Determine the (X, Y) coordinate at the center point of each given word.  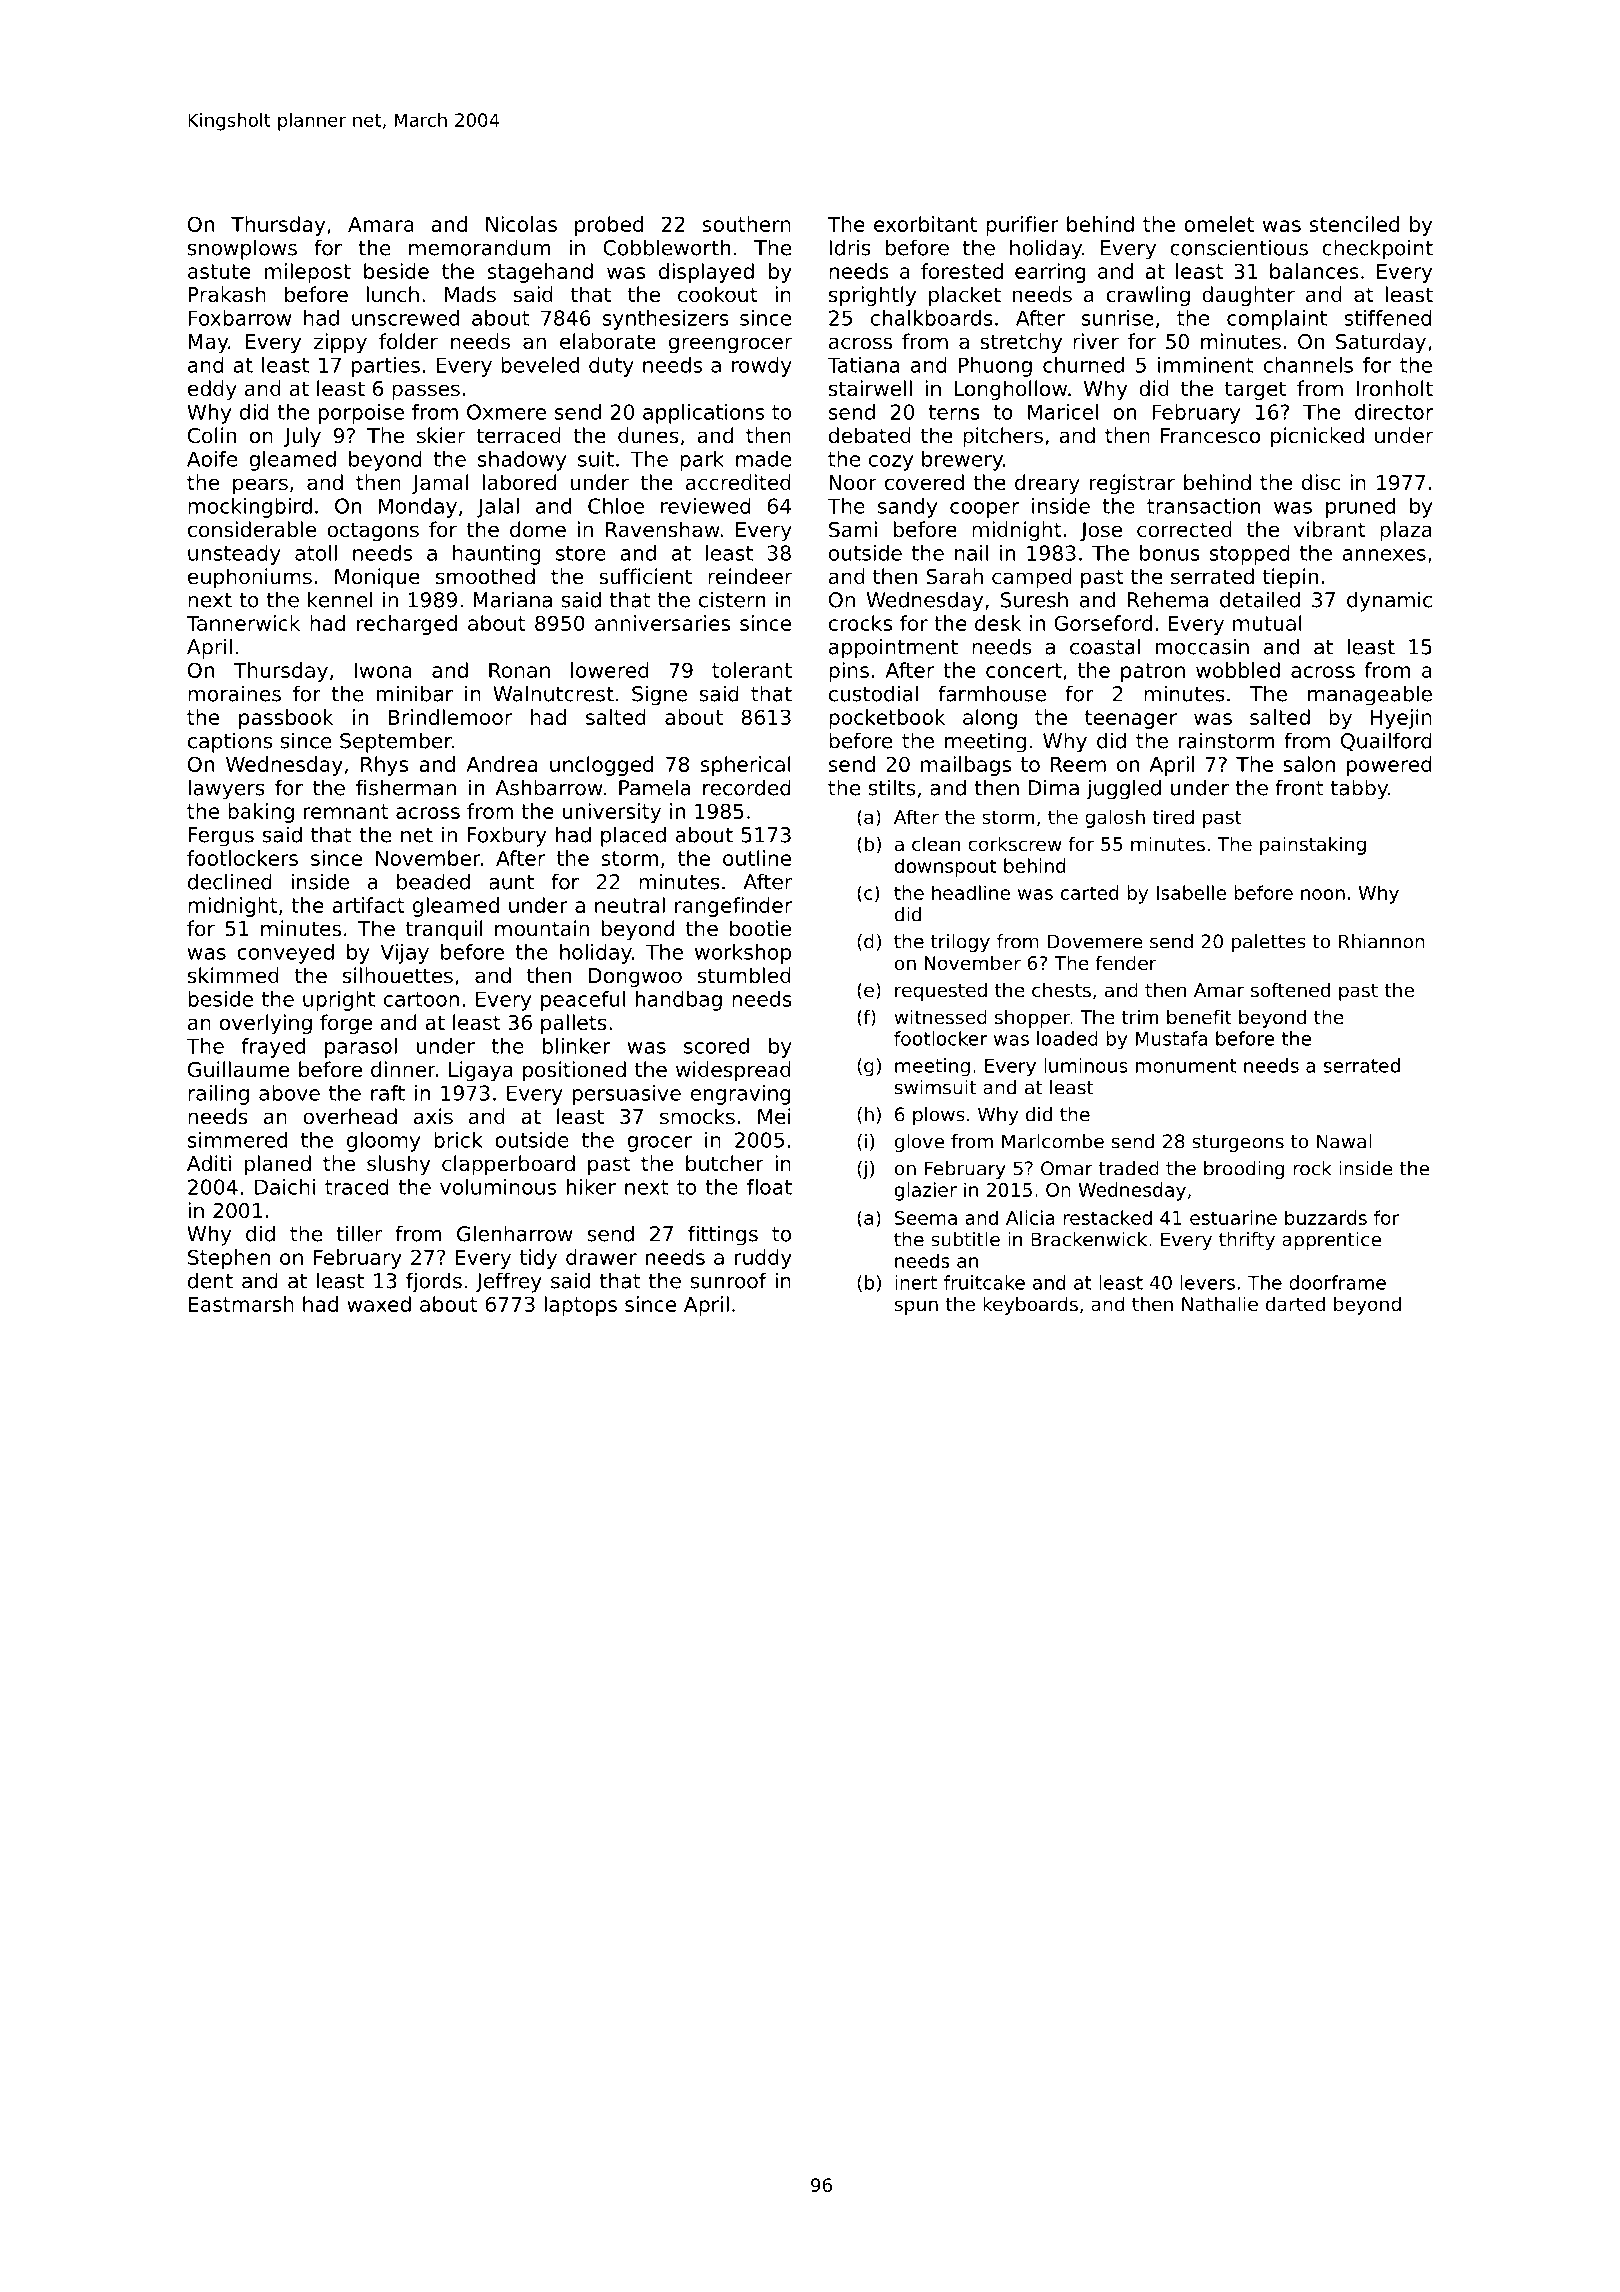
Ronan (519, 670)
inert (916, 1282)
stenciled (1354, 224)
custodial (873, 693)
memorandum (479, 247)
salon (1309, 764)
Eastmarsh (241, 1304)
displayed (706, 273)
